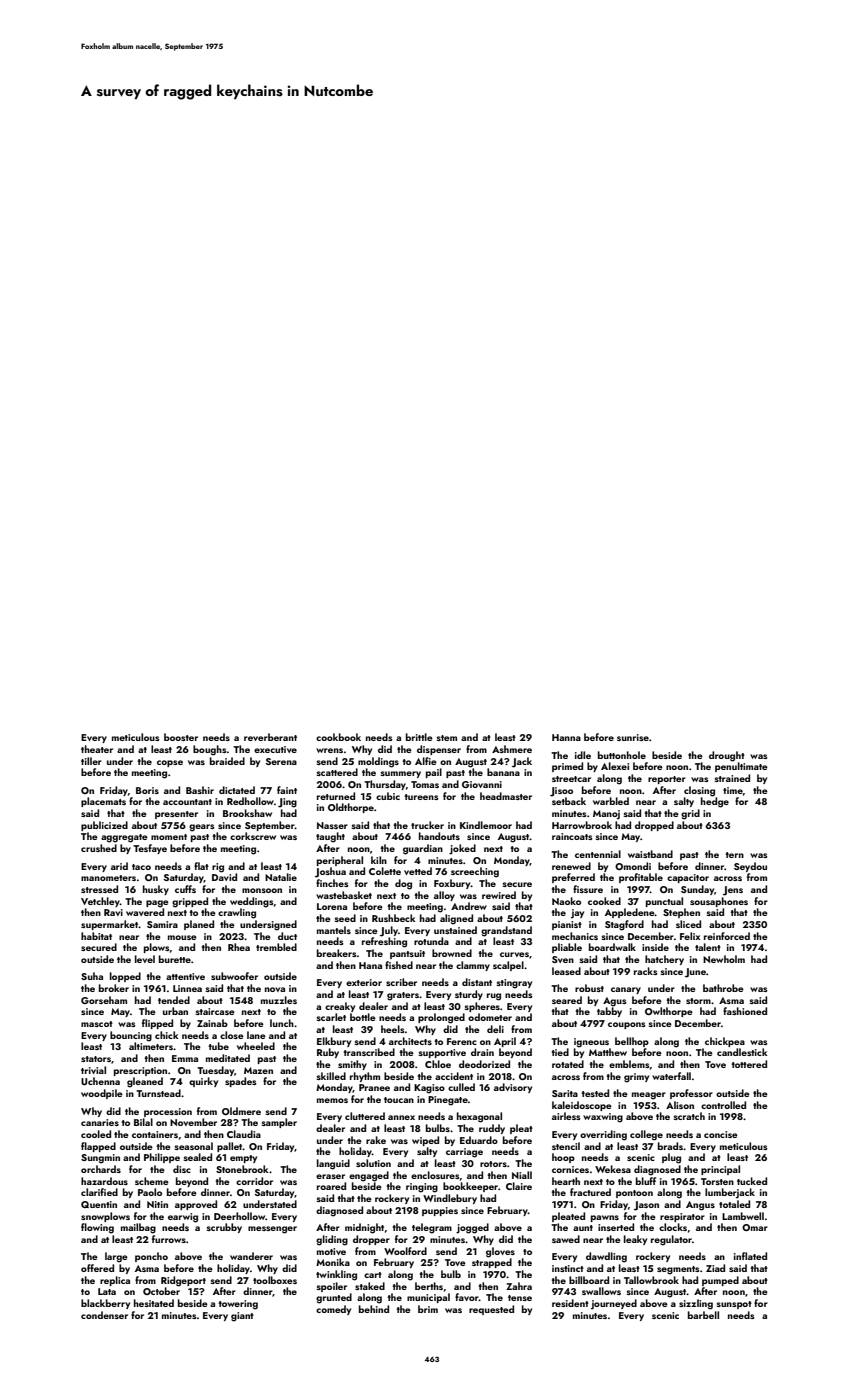 The width and height of the screenshot is (849, 1400). Describe the element at coordinates (690, 814) in the screenshot. I see `grid` at that location.
